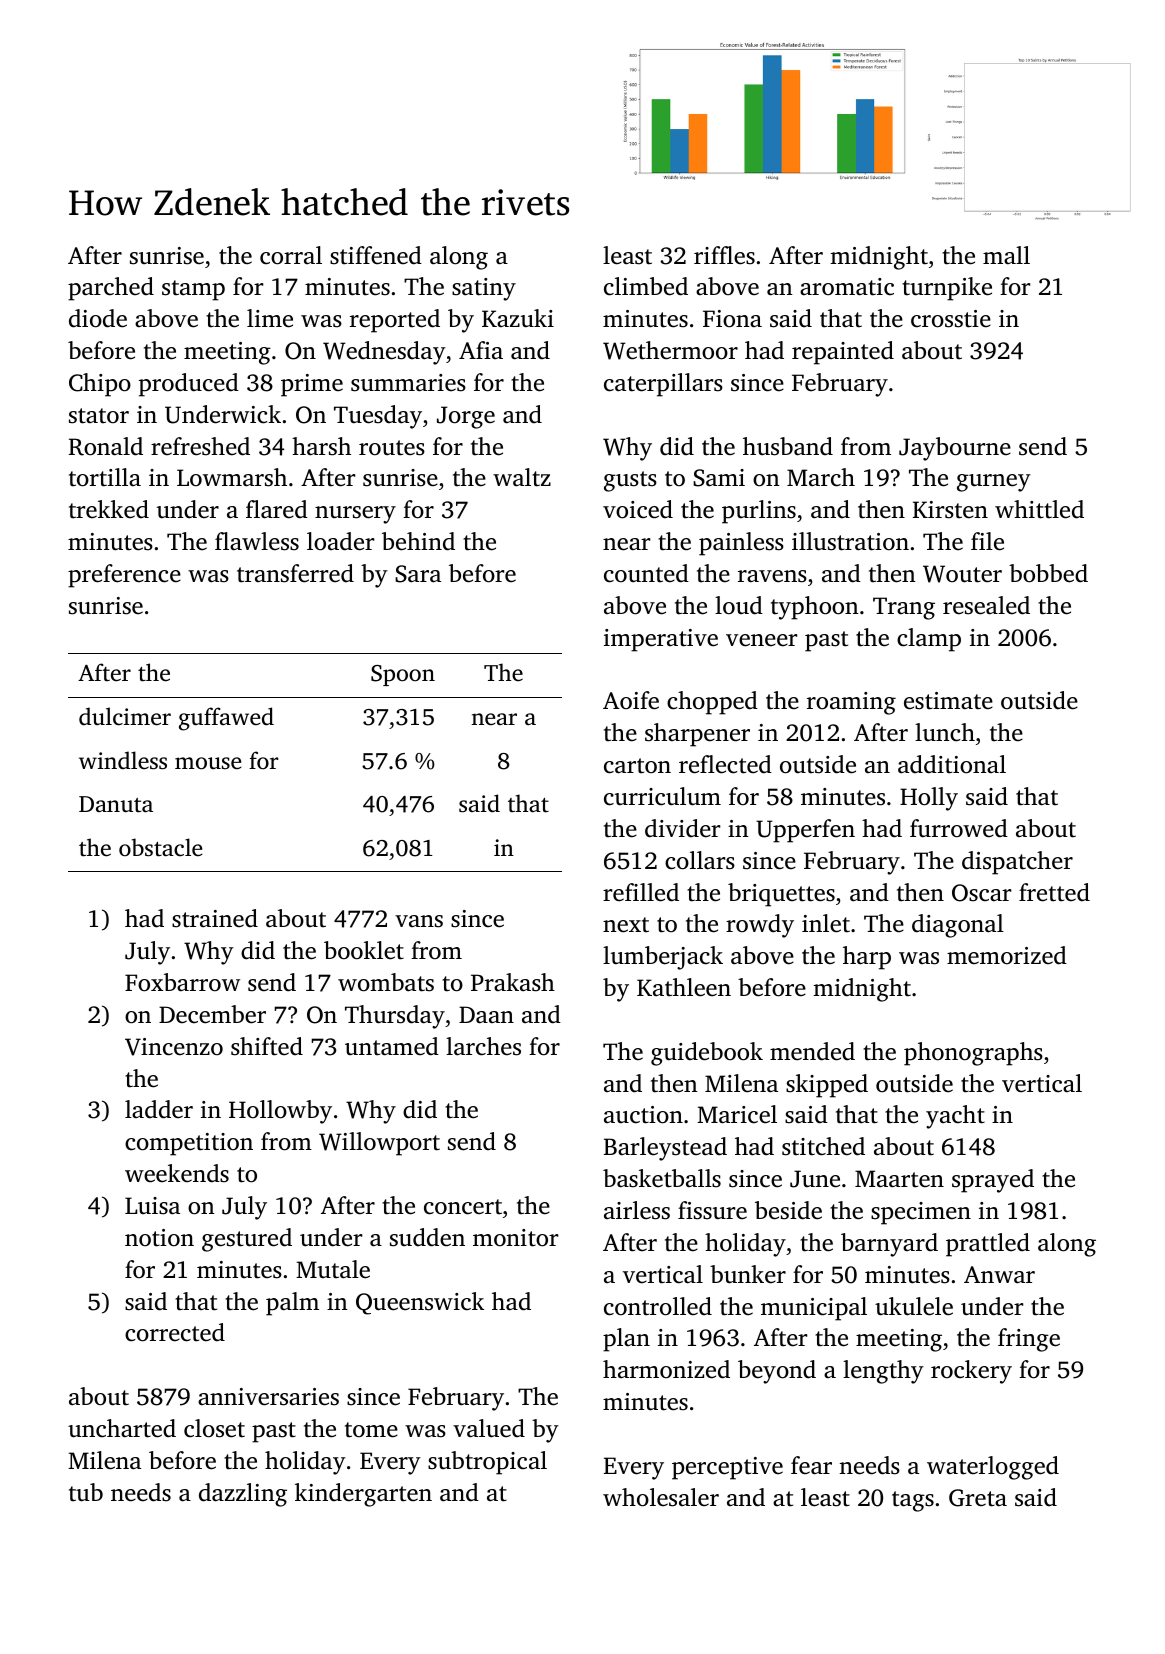 The width and height of the screenshot is (1165, 1654). Describe the element at coordinates (962, 574) in the screenshot. I see `Wouter` at that location.
